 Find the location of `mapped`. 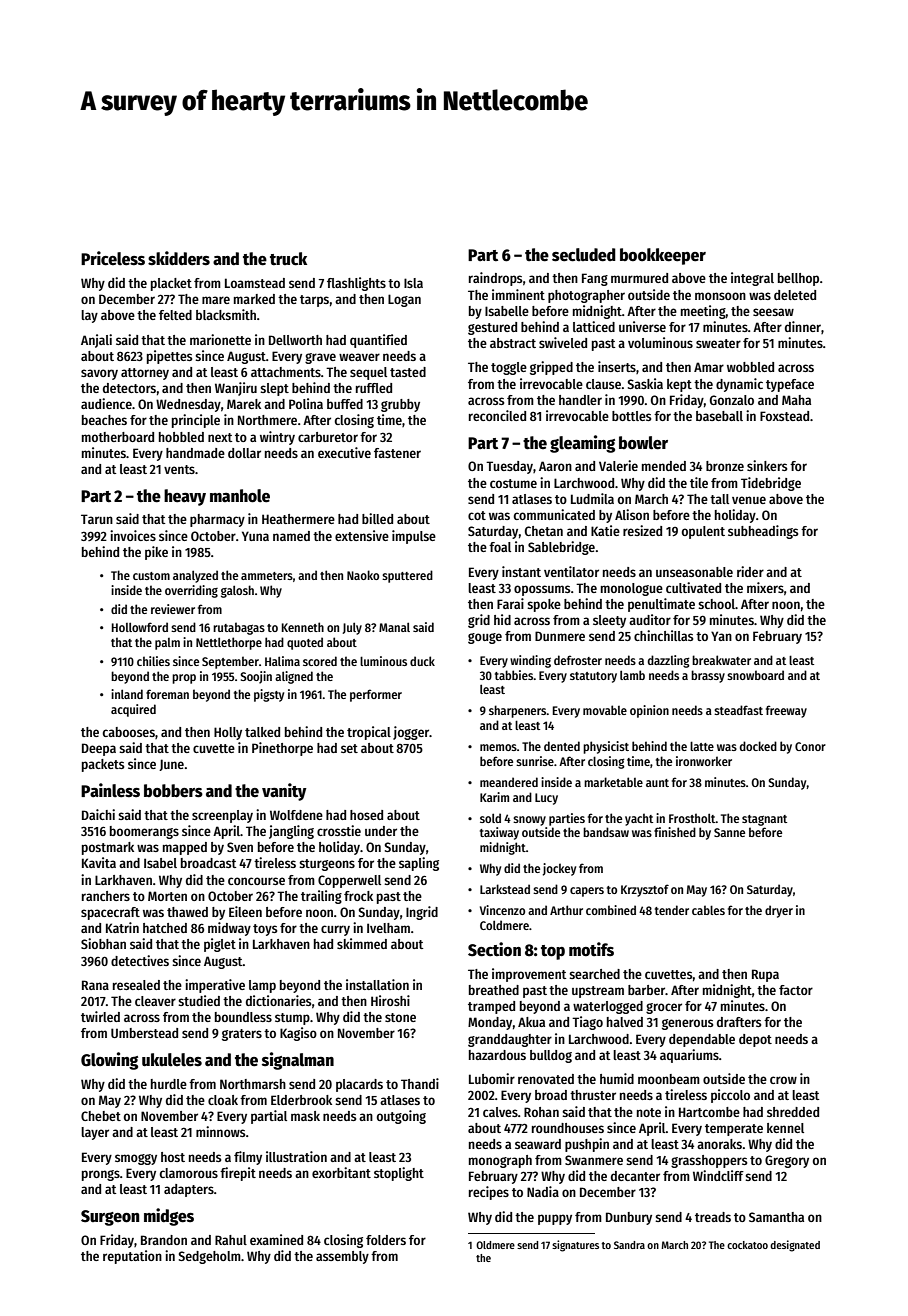

mapped is located at coordinates (185, 848).
